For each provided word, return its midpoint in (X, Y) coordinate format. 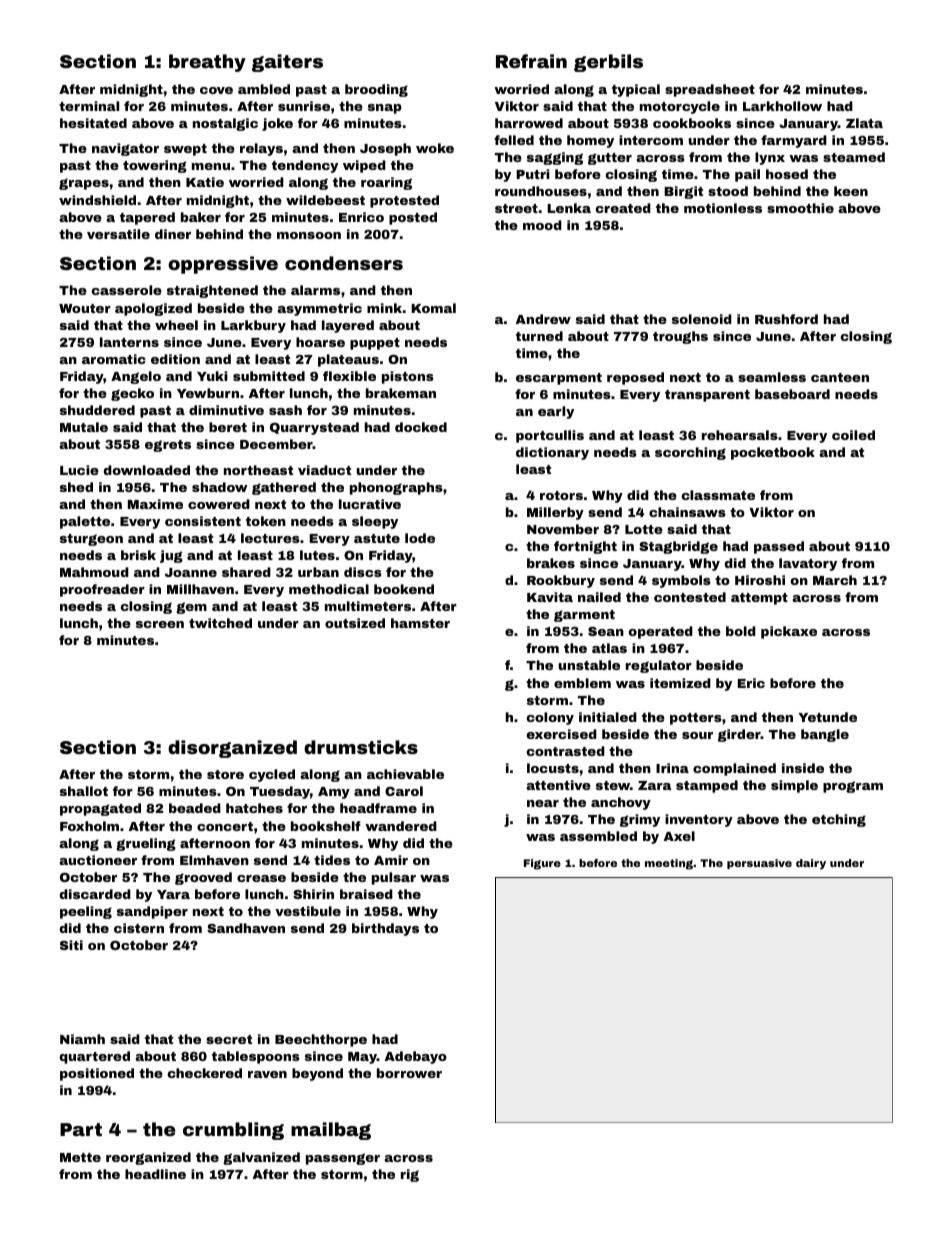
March (835, 580)
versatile (118, 234)
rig (410, 1175)
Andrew (543, 319)
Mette (80, 1157)
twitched (220, 623)
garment (584, 616)
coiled (853, 435)
